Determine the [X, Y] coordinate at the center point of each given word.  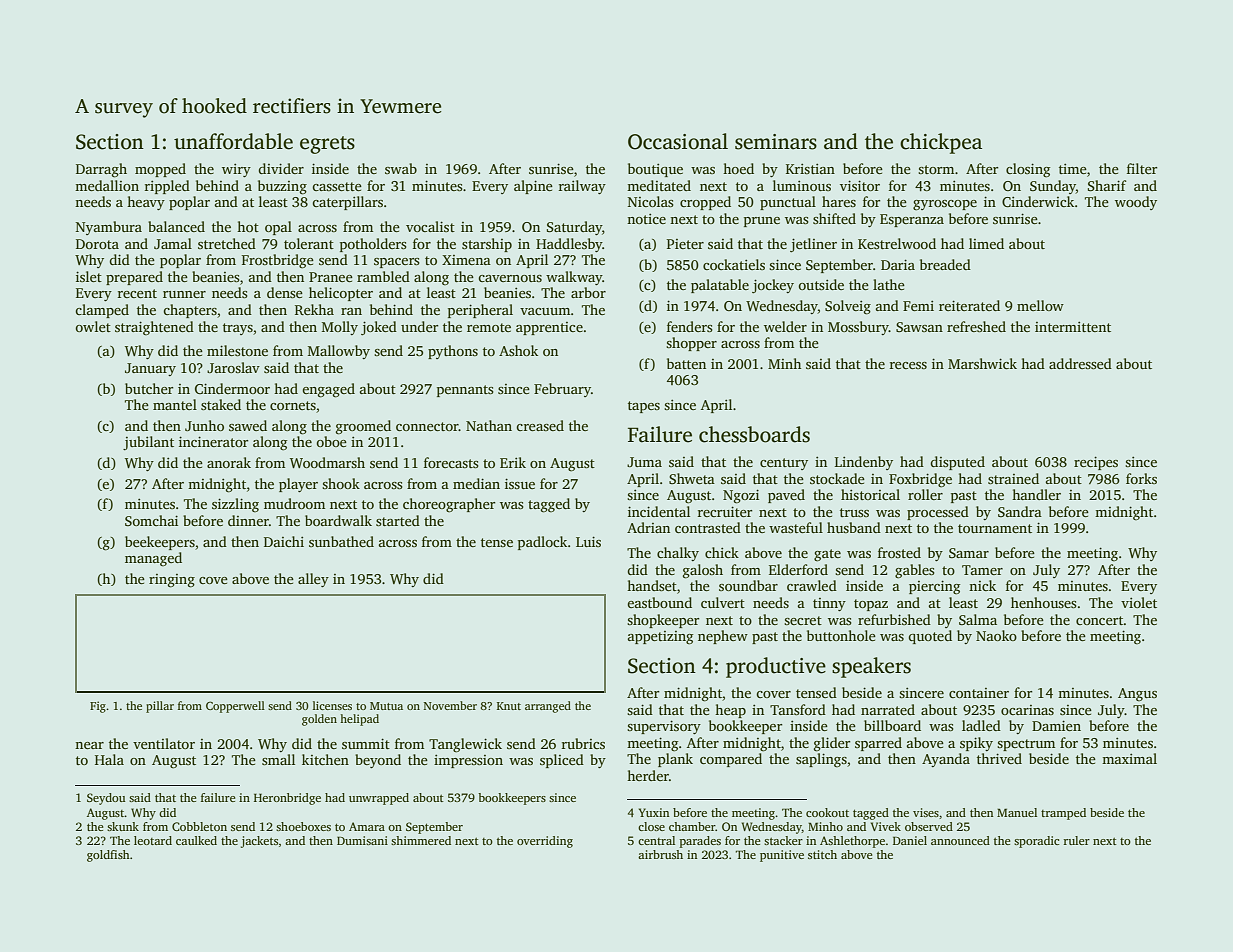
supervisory [664, 727]
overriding [545, 842]
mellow [1040, 305]
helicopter [341, 294]
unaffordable [233, 141]
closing [1028, 170]
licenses [332, 705]
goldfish [108, 856]
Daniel [910, 840]
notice [646, 219]
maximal [1129, 758]
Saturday [574, 228]
